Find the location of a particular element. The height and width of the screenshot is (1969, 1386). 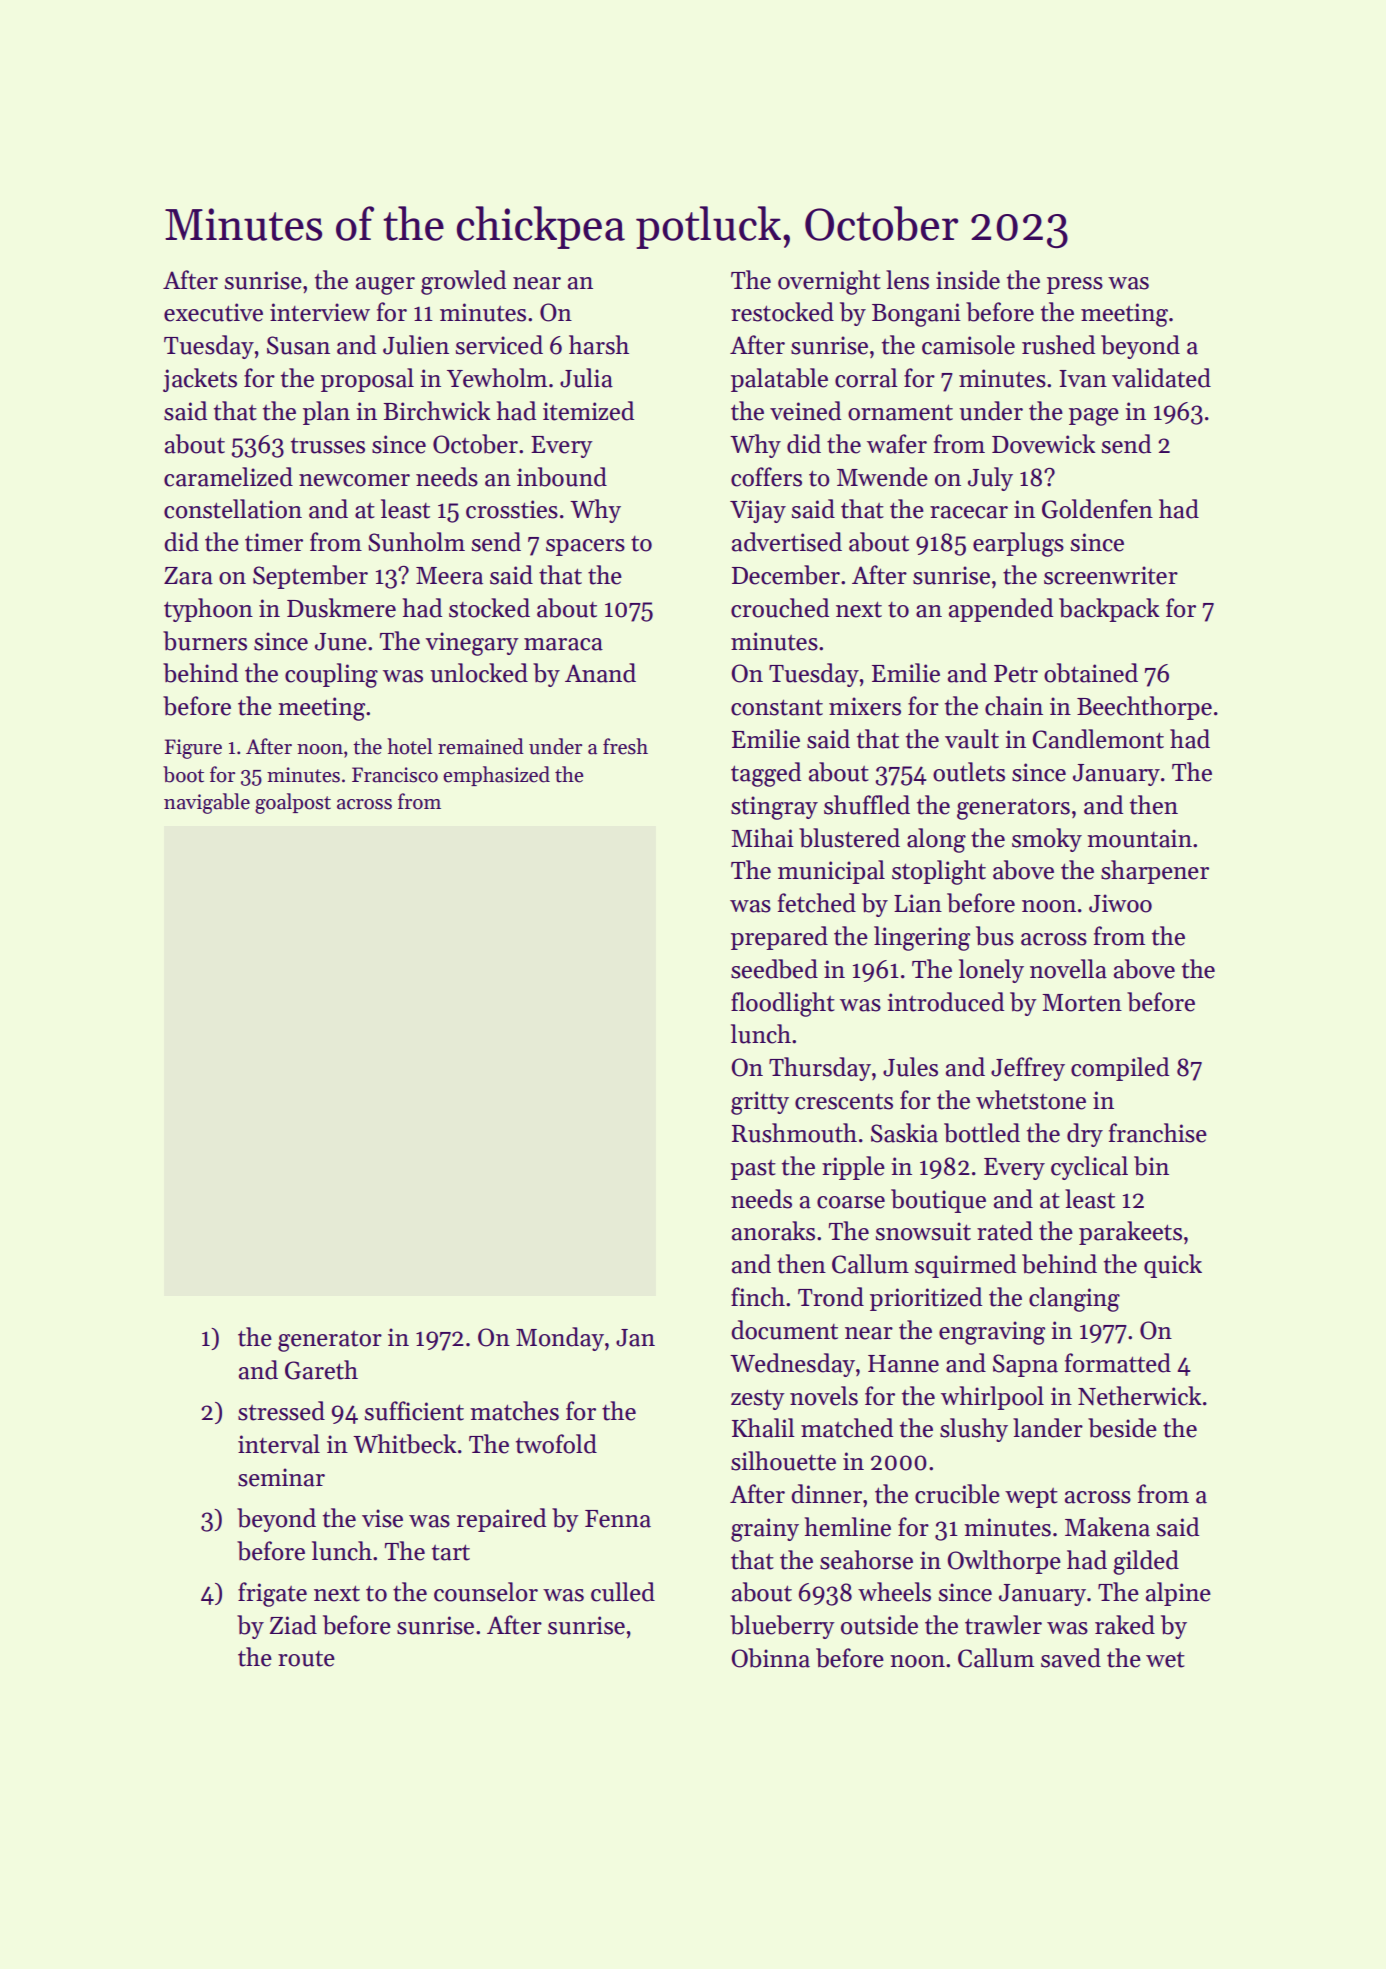

overnight is located at coordinates (829, 282).
